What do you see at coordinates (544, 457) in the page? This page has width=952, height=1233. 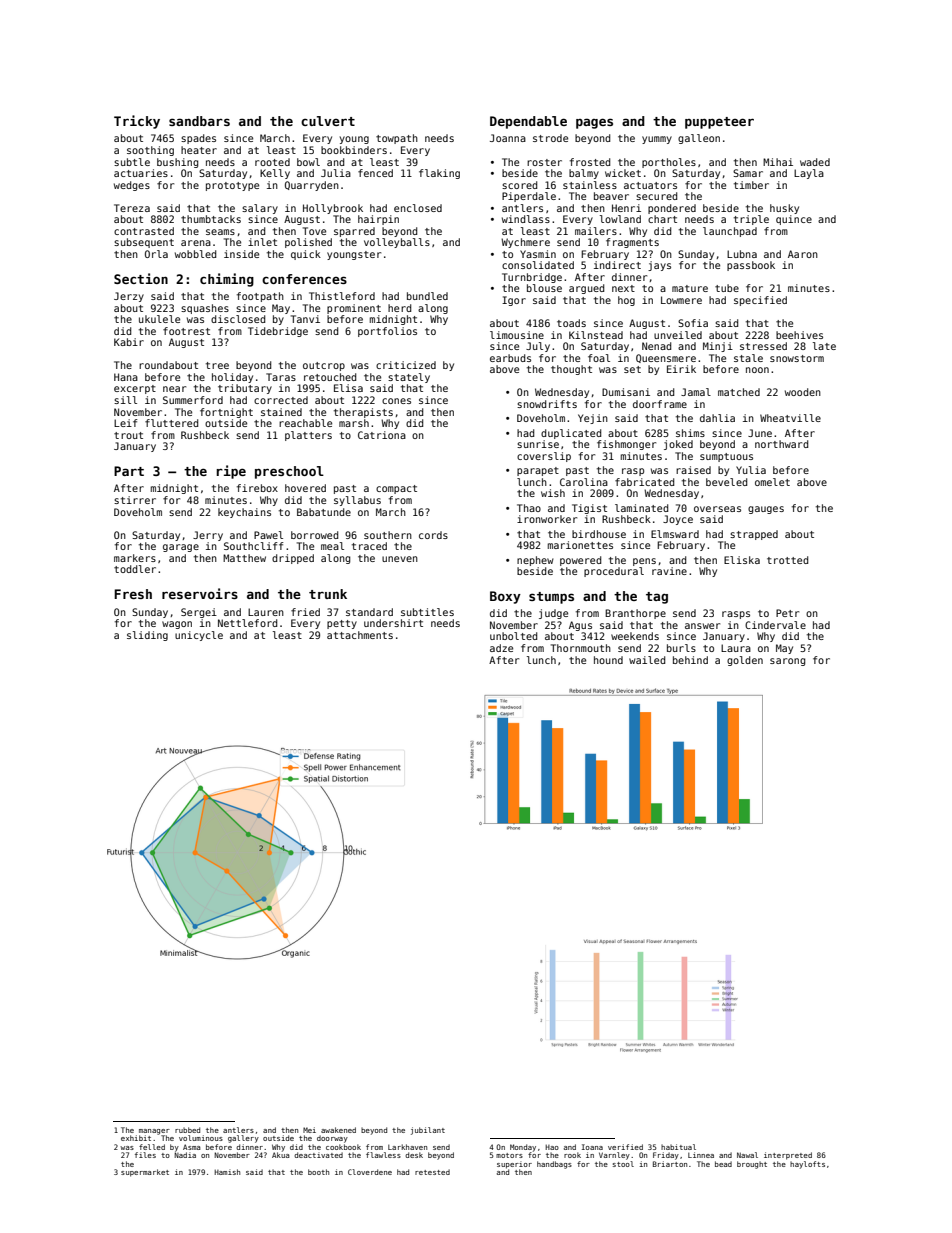 I see `coverslip` at bounding box center [544, 457].
